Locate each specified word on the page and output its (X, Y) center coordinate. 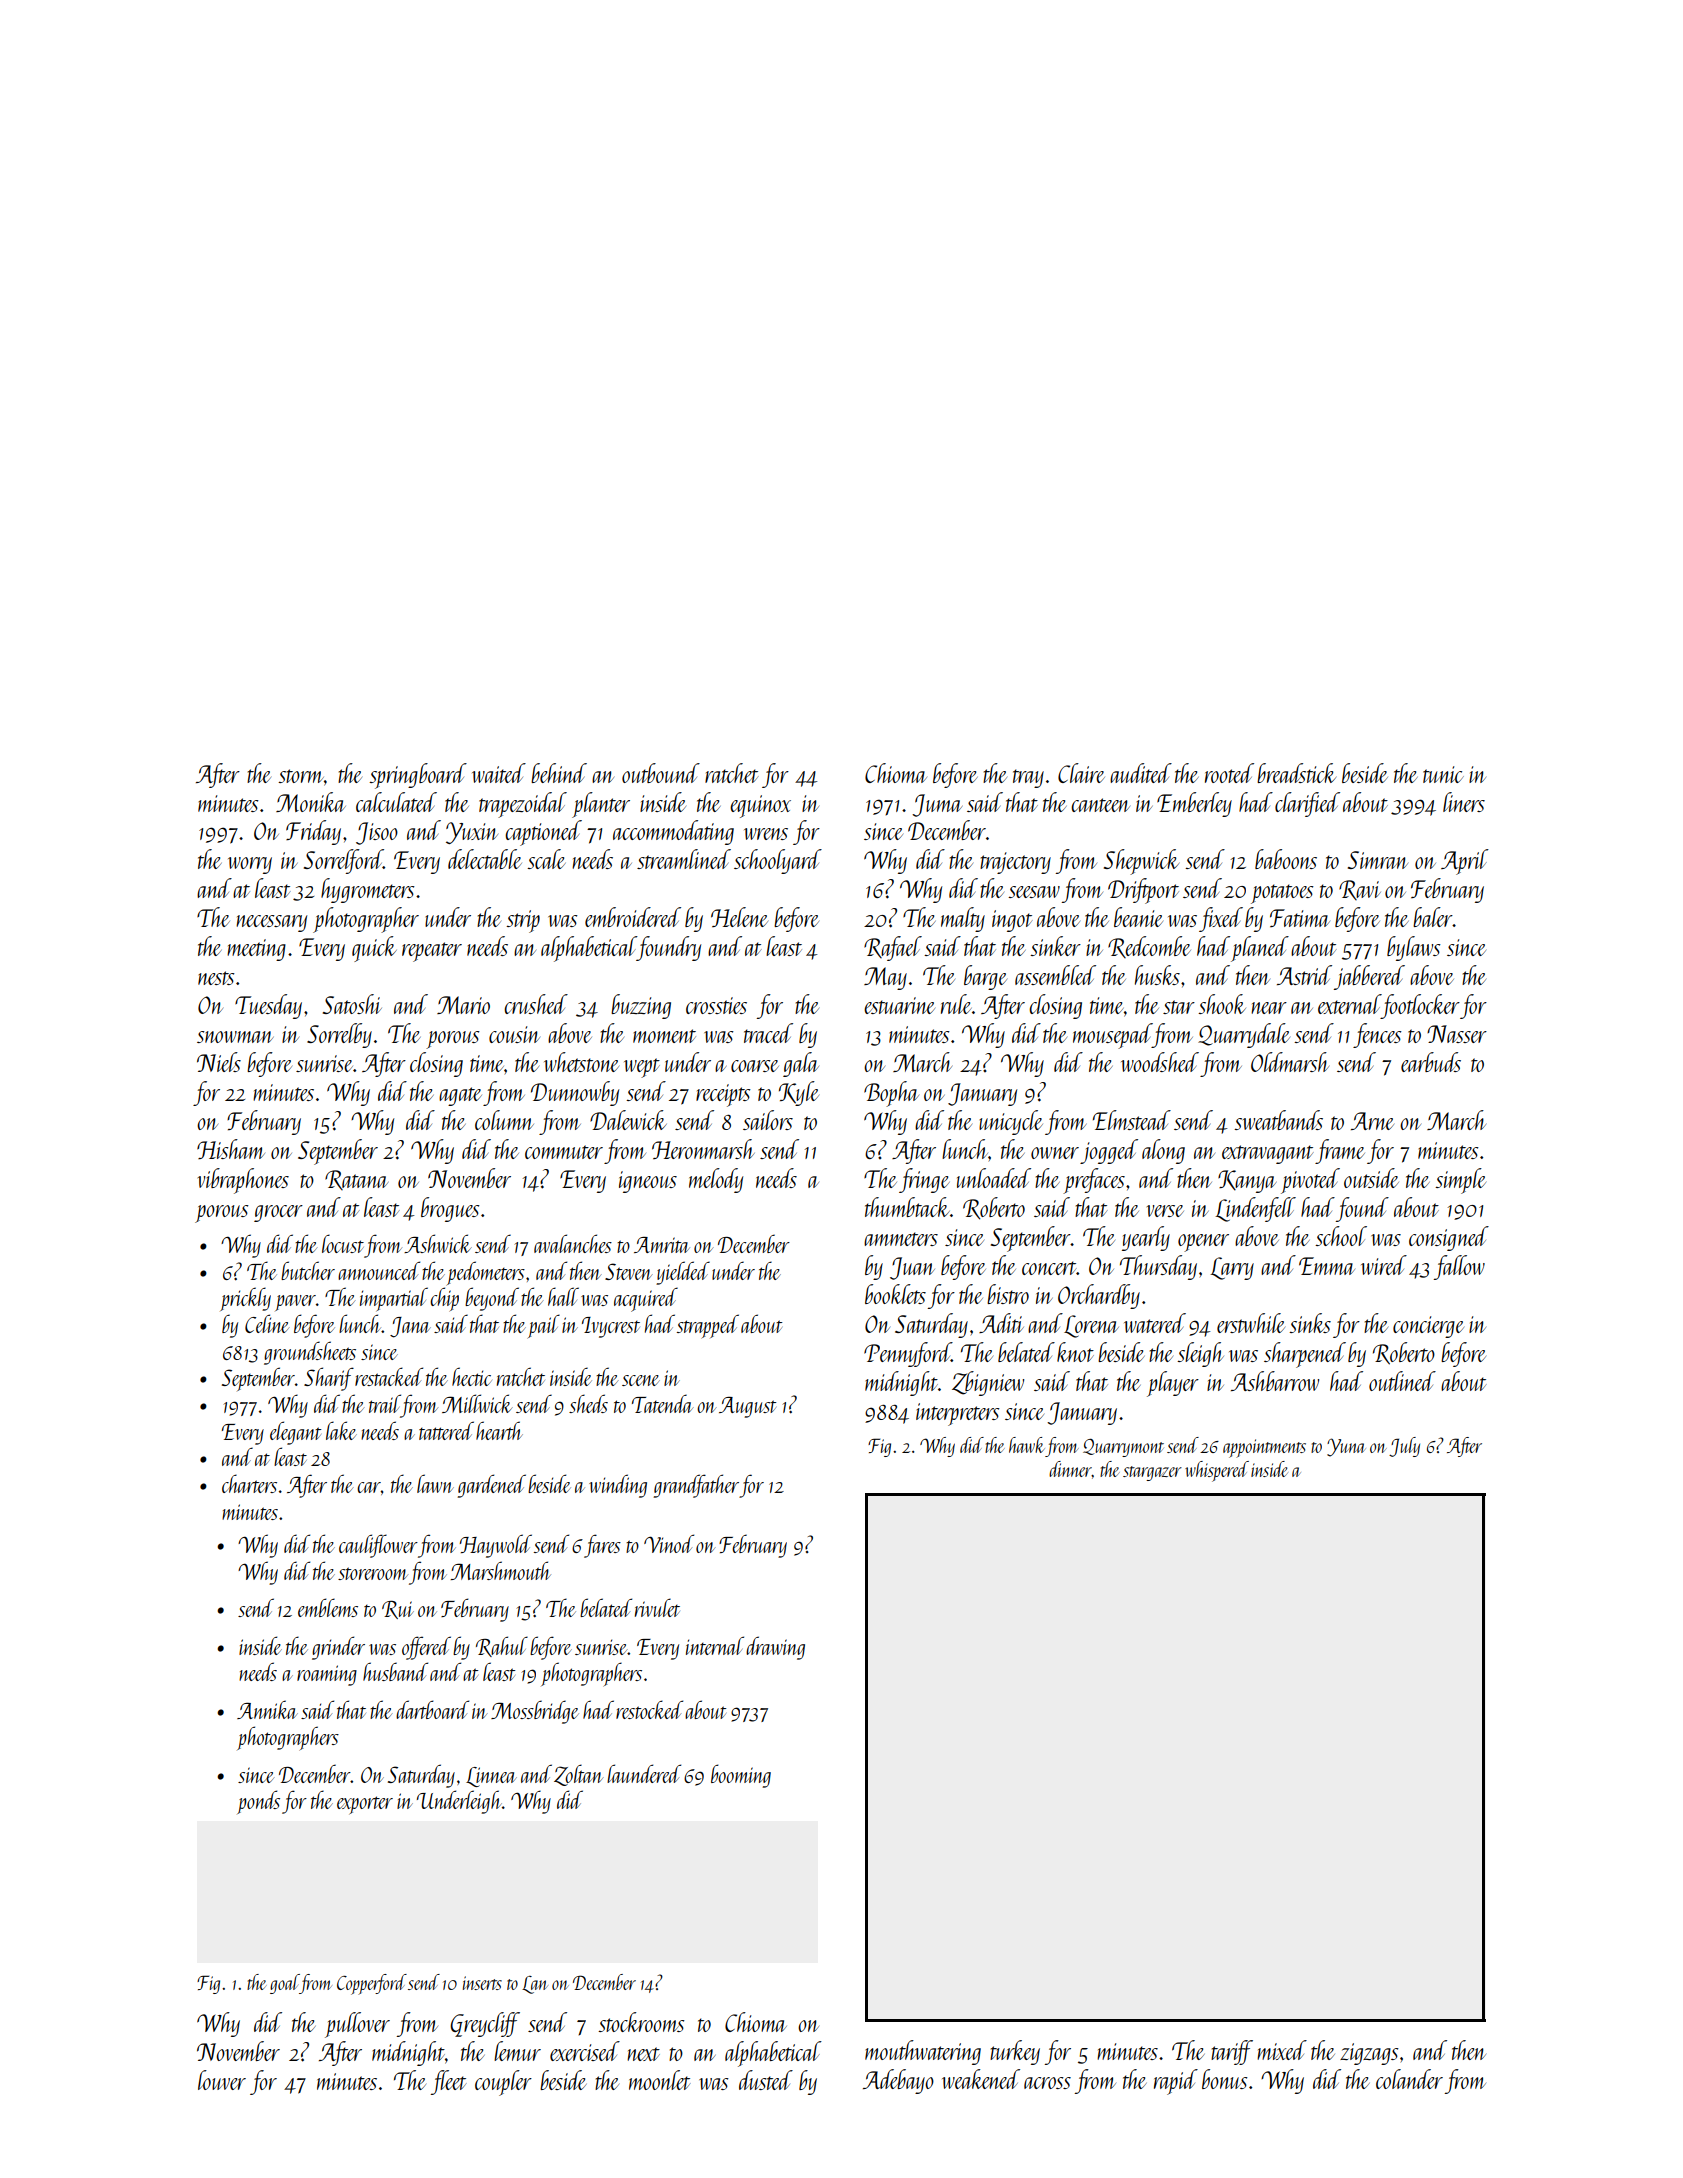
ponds (258, 1802)
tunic (1443, 774)
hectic (472, 1376)
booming (741, 1776)
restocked (649, 1709)
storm (301, 776)
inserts (482, 1983)
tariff (1232, 2052)
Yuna (1346, 1447)
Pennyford (908, 1354)
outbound (661, 773)
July (1404, 1447)
